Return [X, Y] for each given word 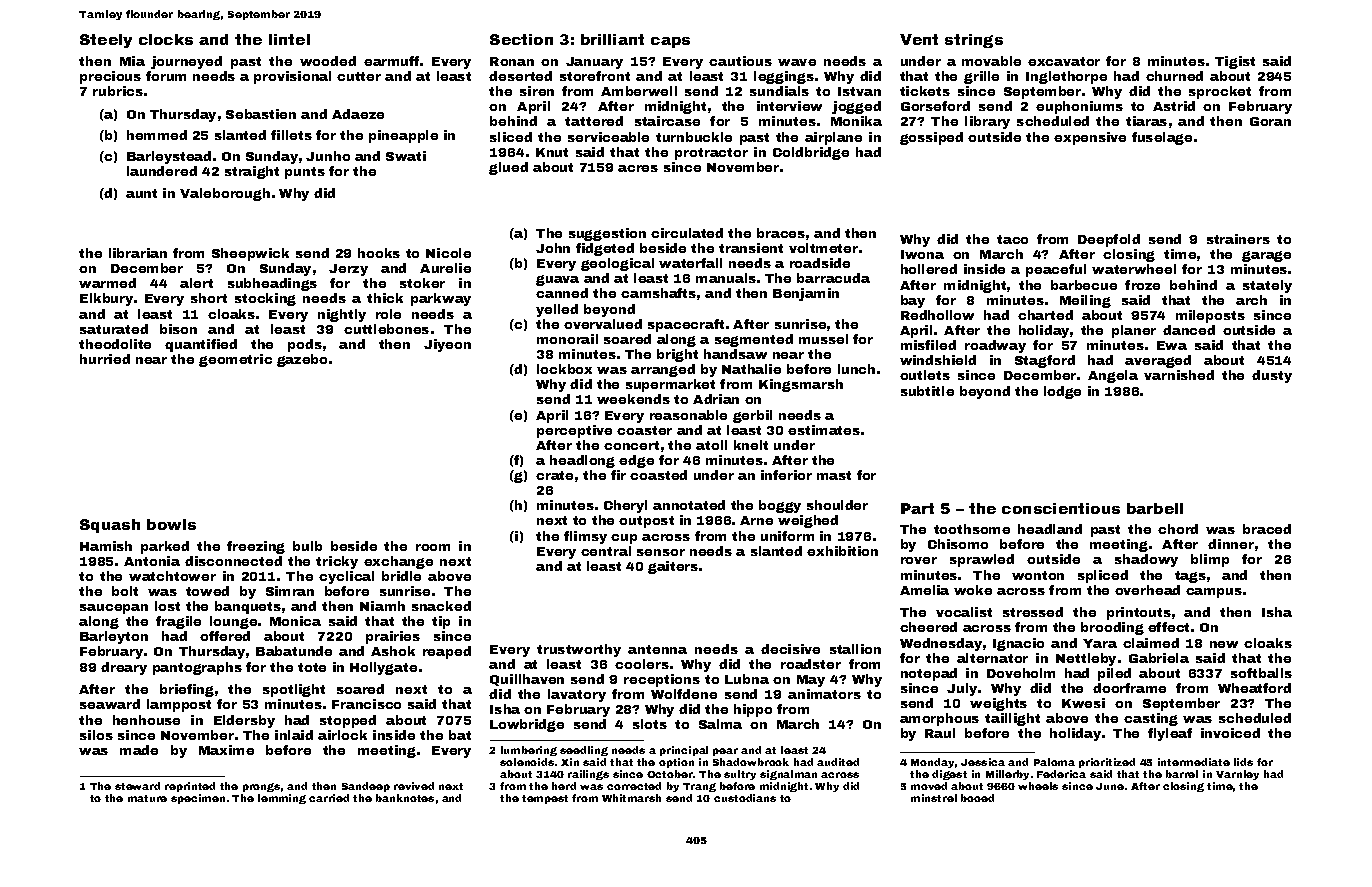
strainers [1238, 239]
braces [781, 233]
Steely [106, 41]
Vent [919, 39]
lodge [1062, 392]
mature [147, 798]
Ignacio [1018, 644]
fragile [178, 622]
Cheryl [625, 506]
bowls [171, 524]
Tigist [1235, 62]
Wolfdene [684, 694]
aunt [141, 193]
